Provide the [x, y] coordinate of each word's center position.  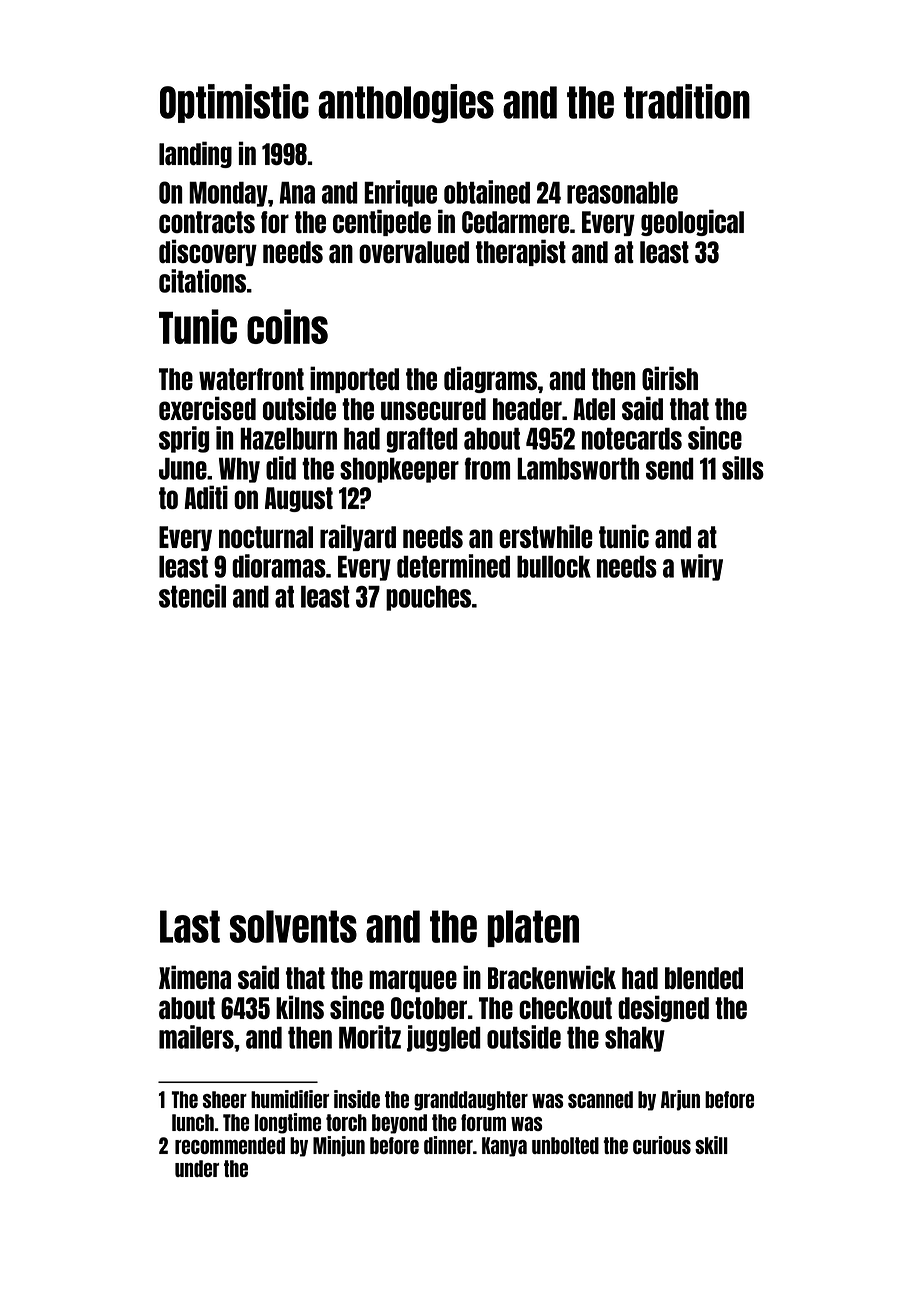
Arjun [680, 1100]
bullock [554, 567]
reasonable [622, 193]
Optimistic [234, 103]
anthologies [406, 103]
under [197, 1168]
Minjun [339, 1146]
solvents [293, 926]
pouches [428, 598]
